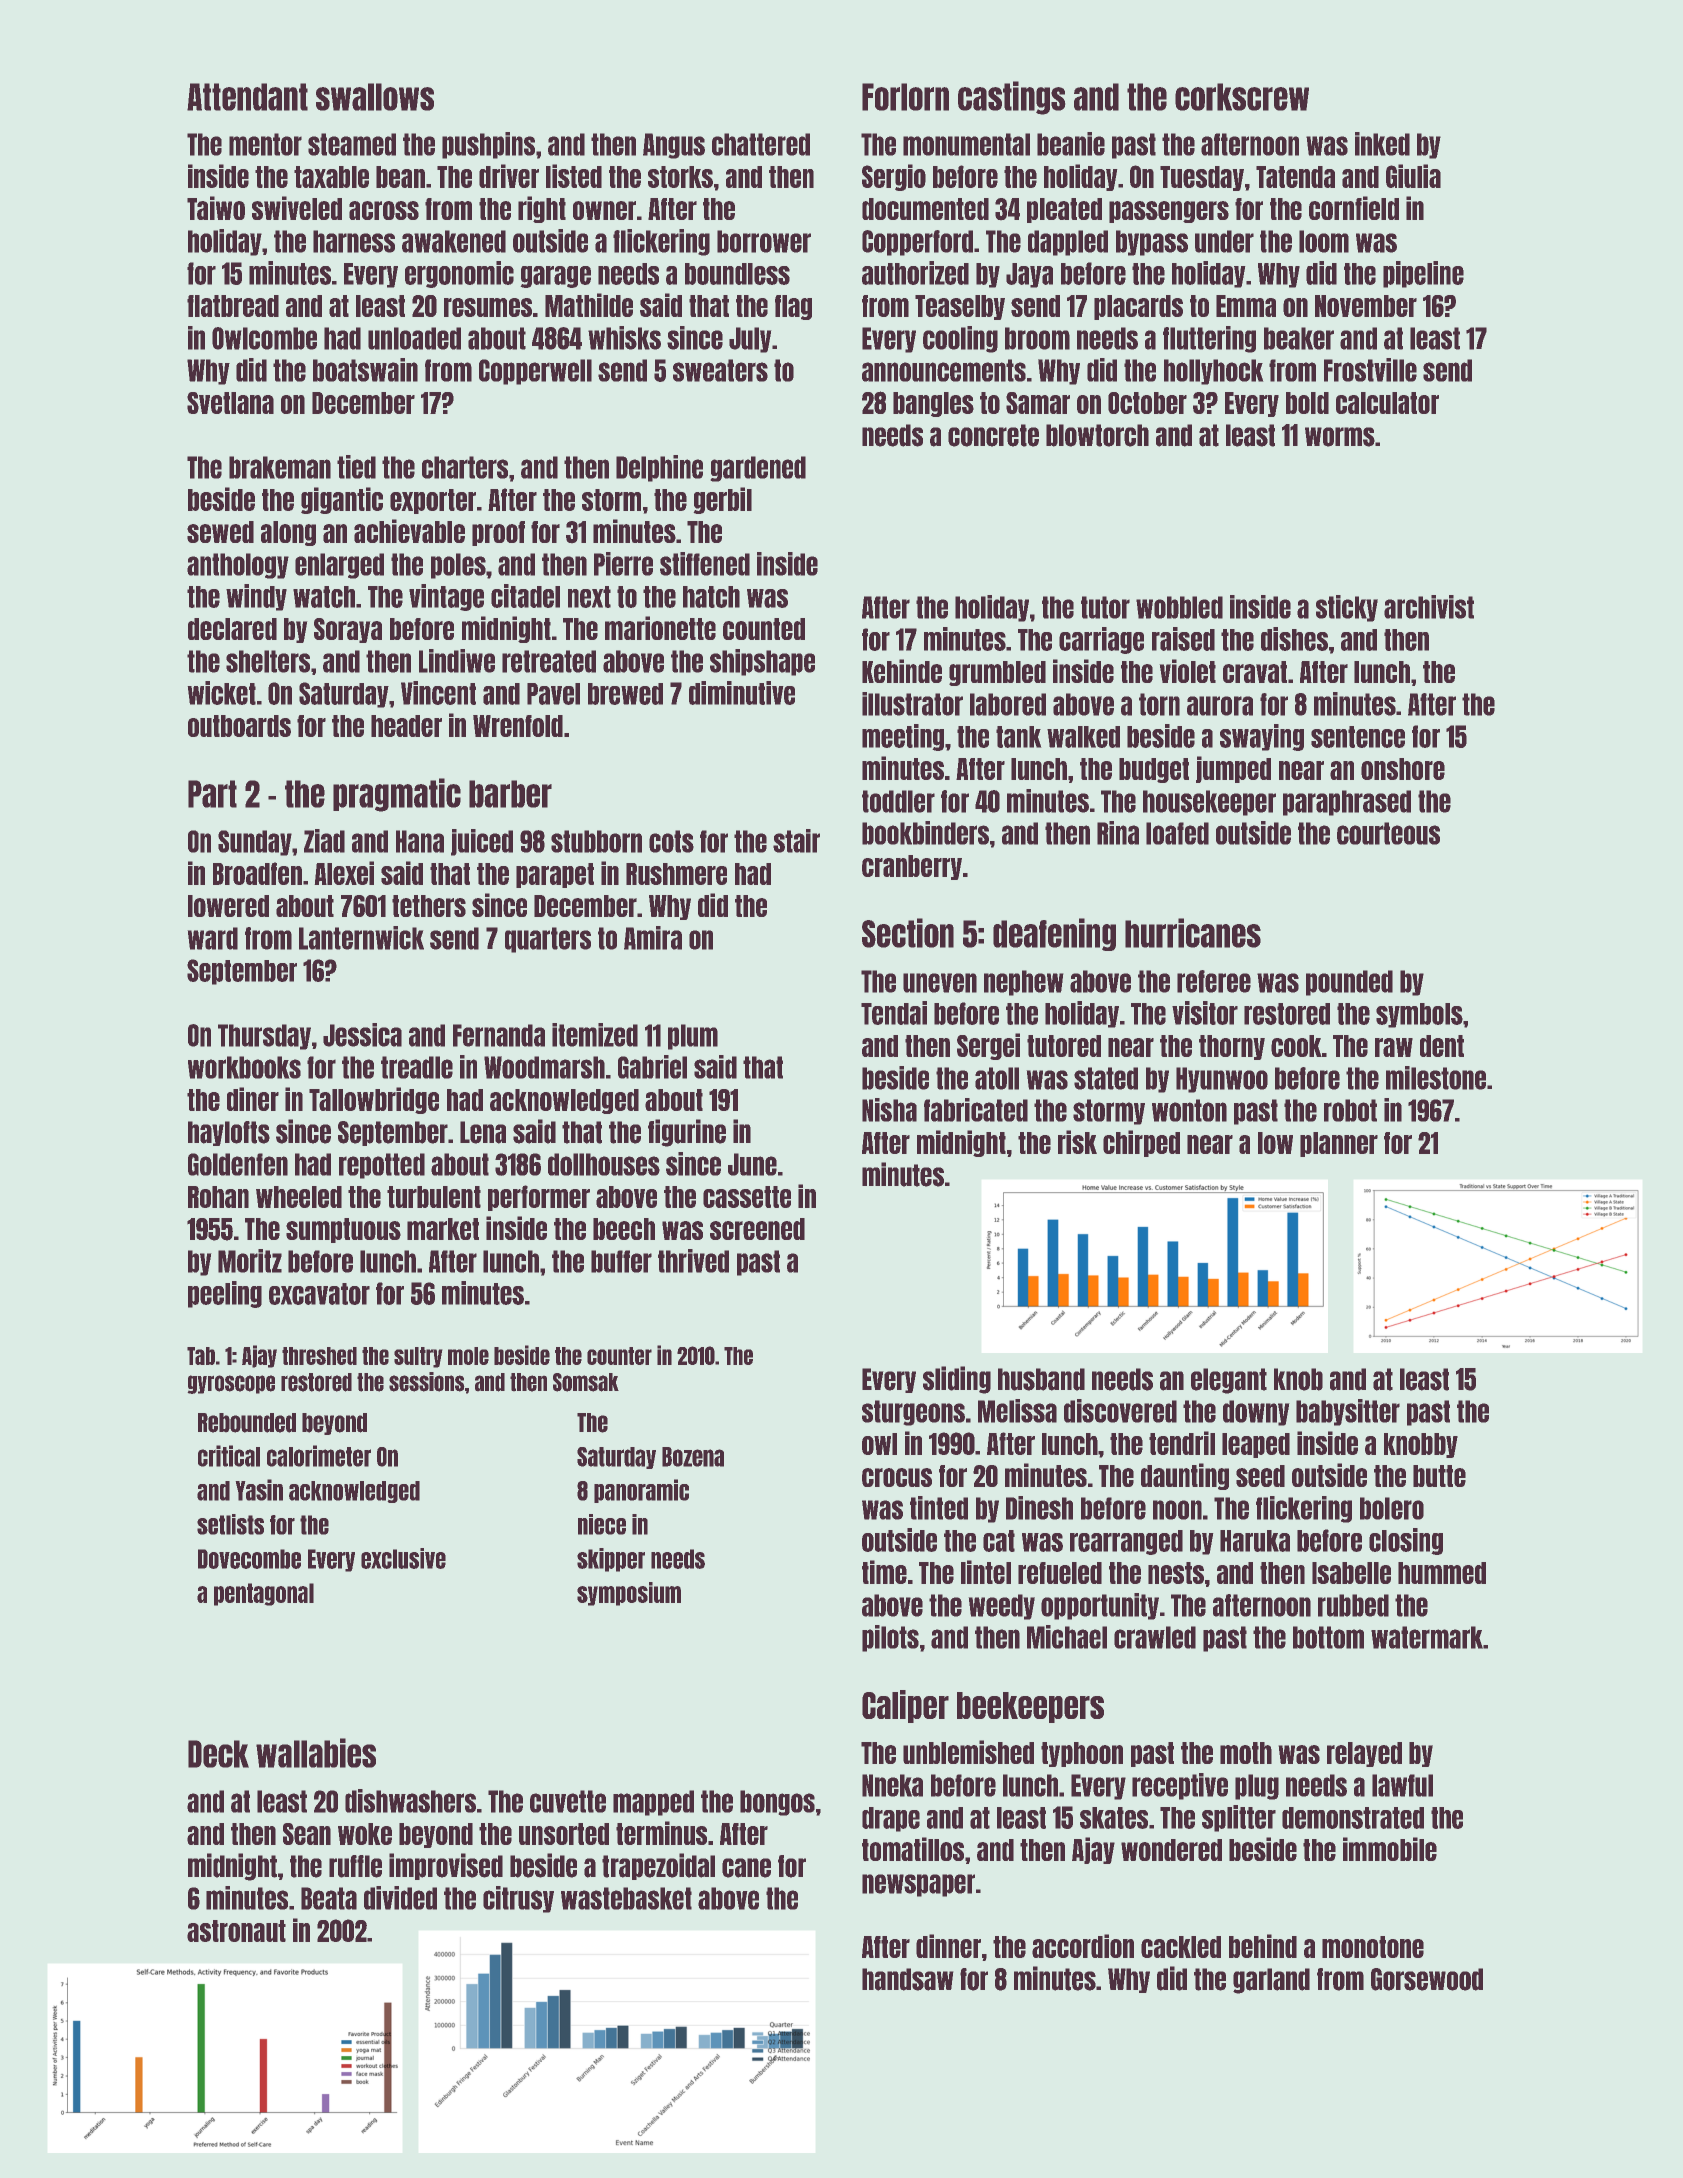 The width and height of the page is (1683, 2178). What do you see at coordinates (1038, 403) in the page?
I see `Samar` at bounding box center [1038, 403].
